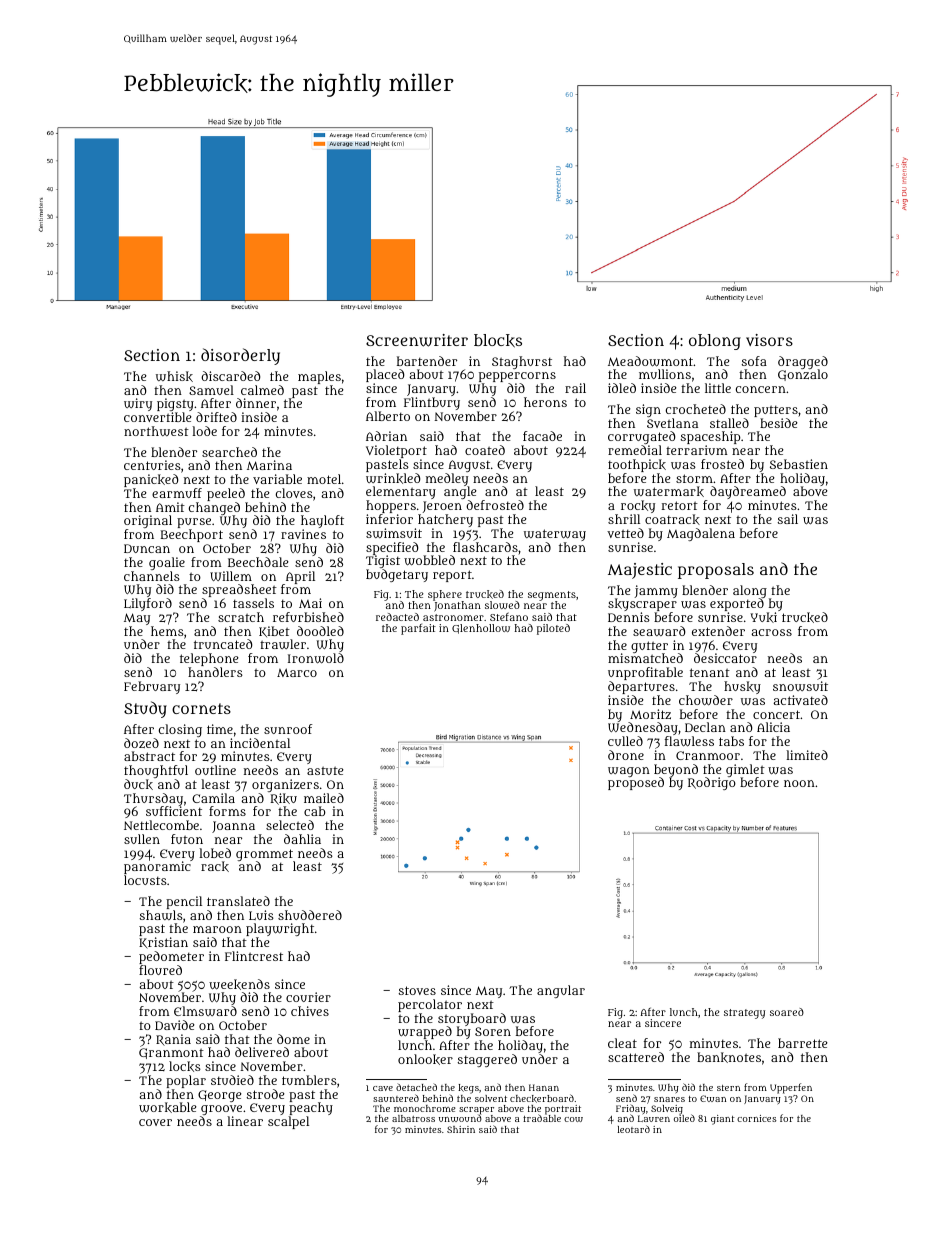 This page has height=1233, width=952. Describe the element at coordinates (761, 389) in the page. I see `concern` at that location.
